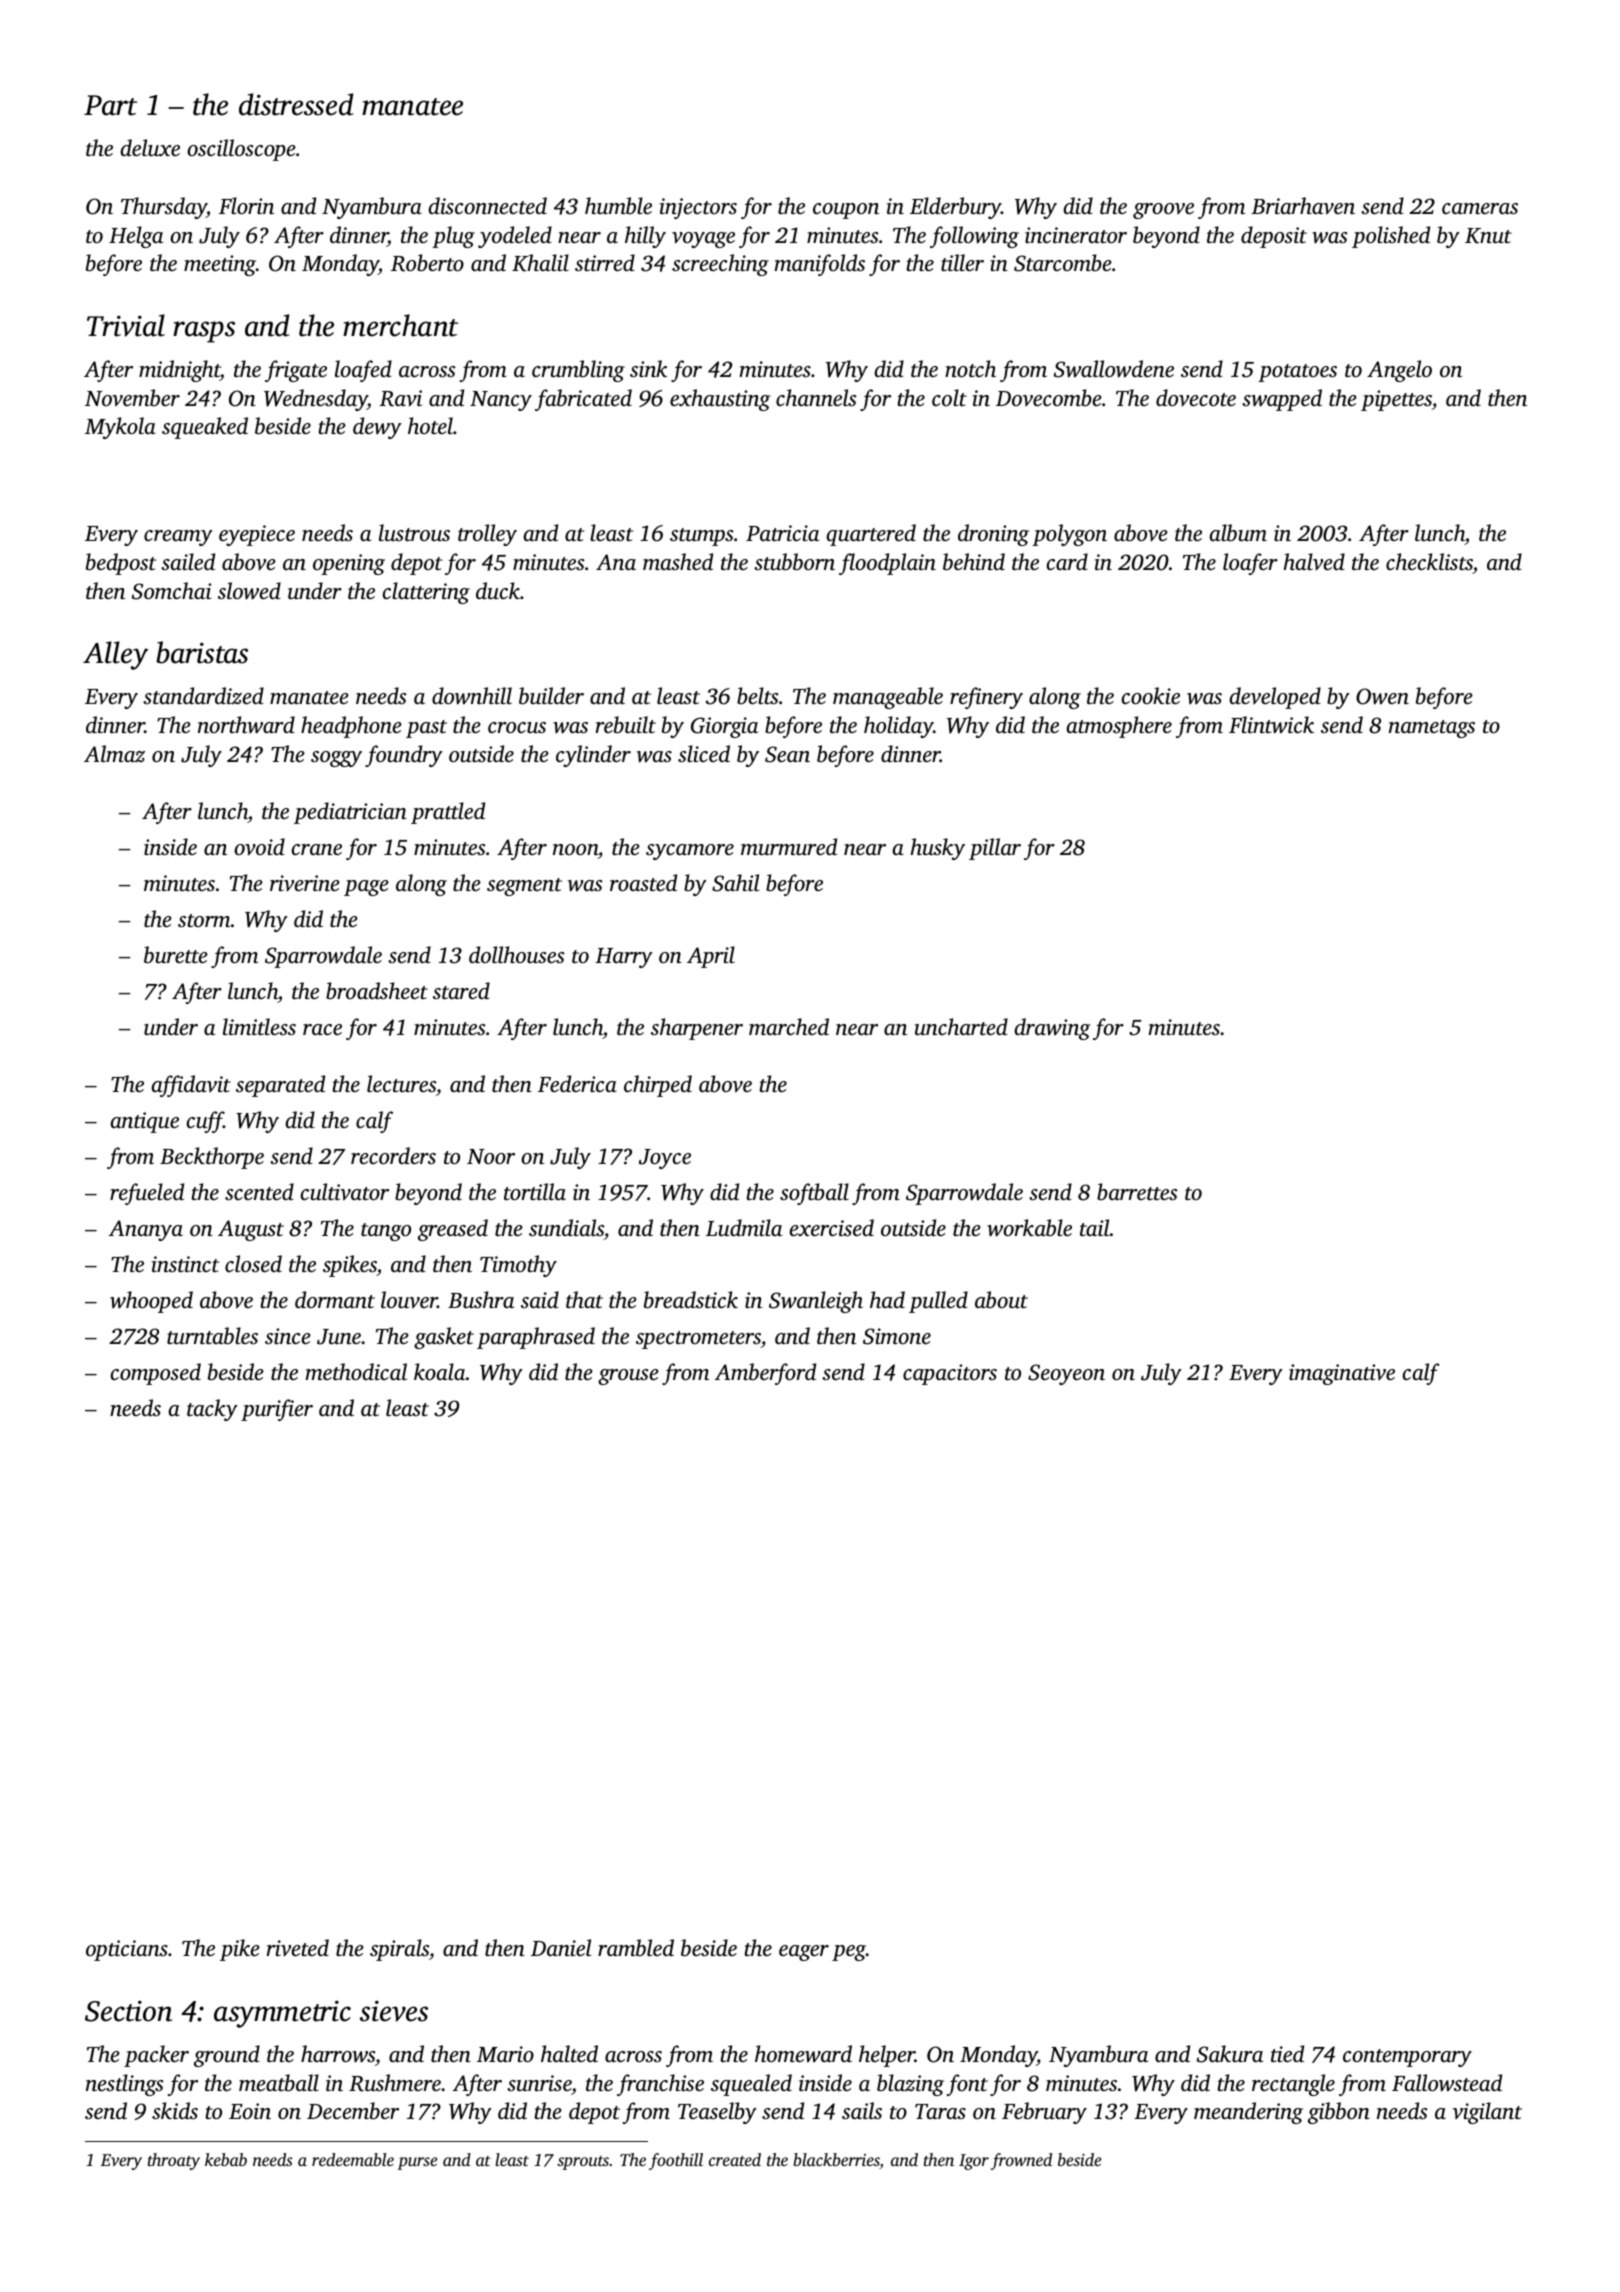 This document has width=1620, height=2292. What do you see at coordinates (1432, 729) in the document?
I see `nametags` at bounding box center [1432, 729].
